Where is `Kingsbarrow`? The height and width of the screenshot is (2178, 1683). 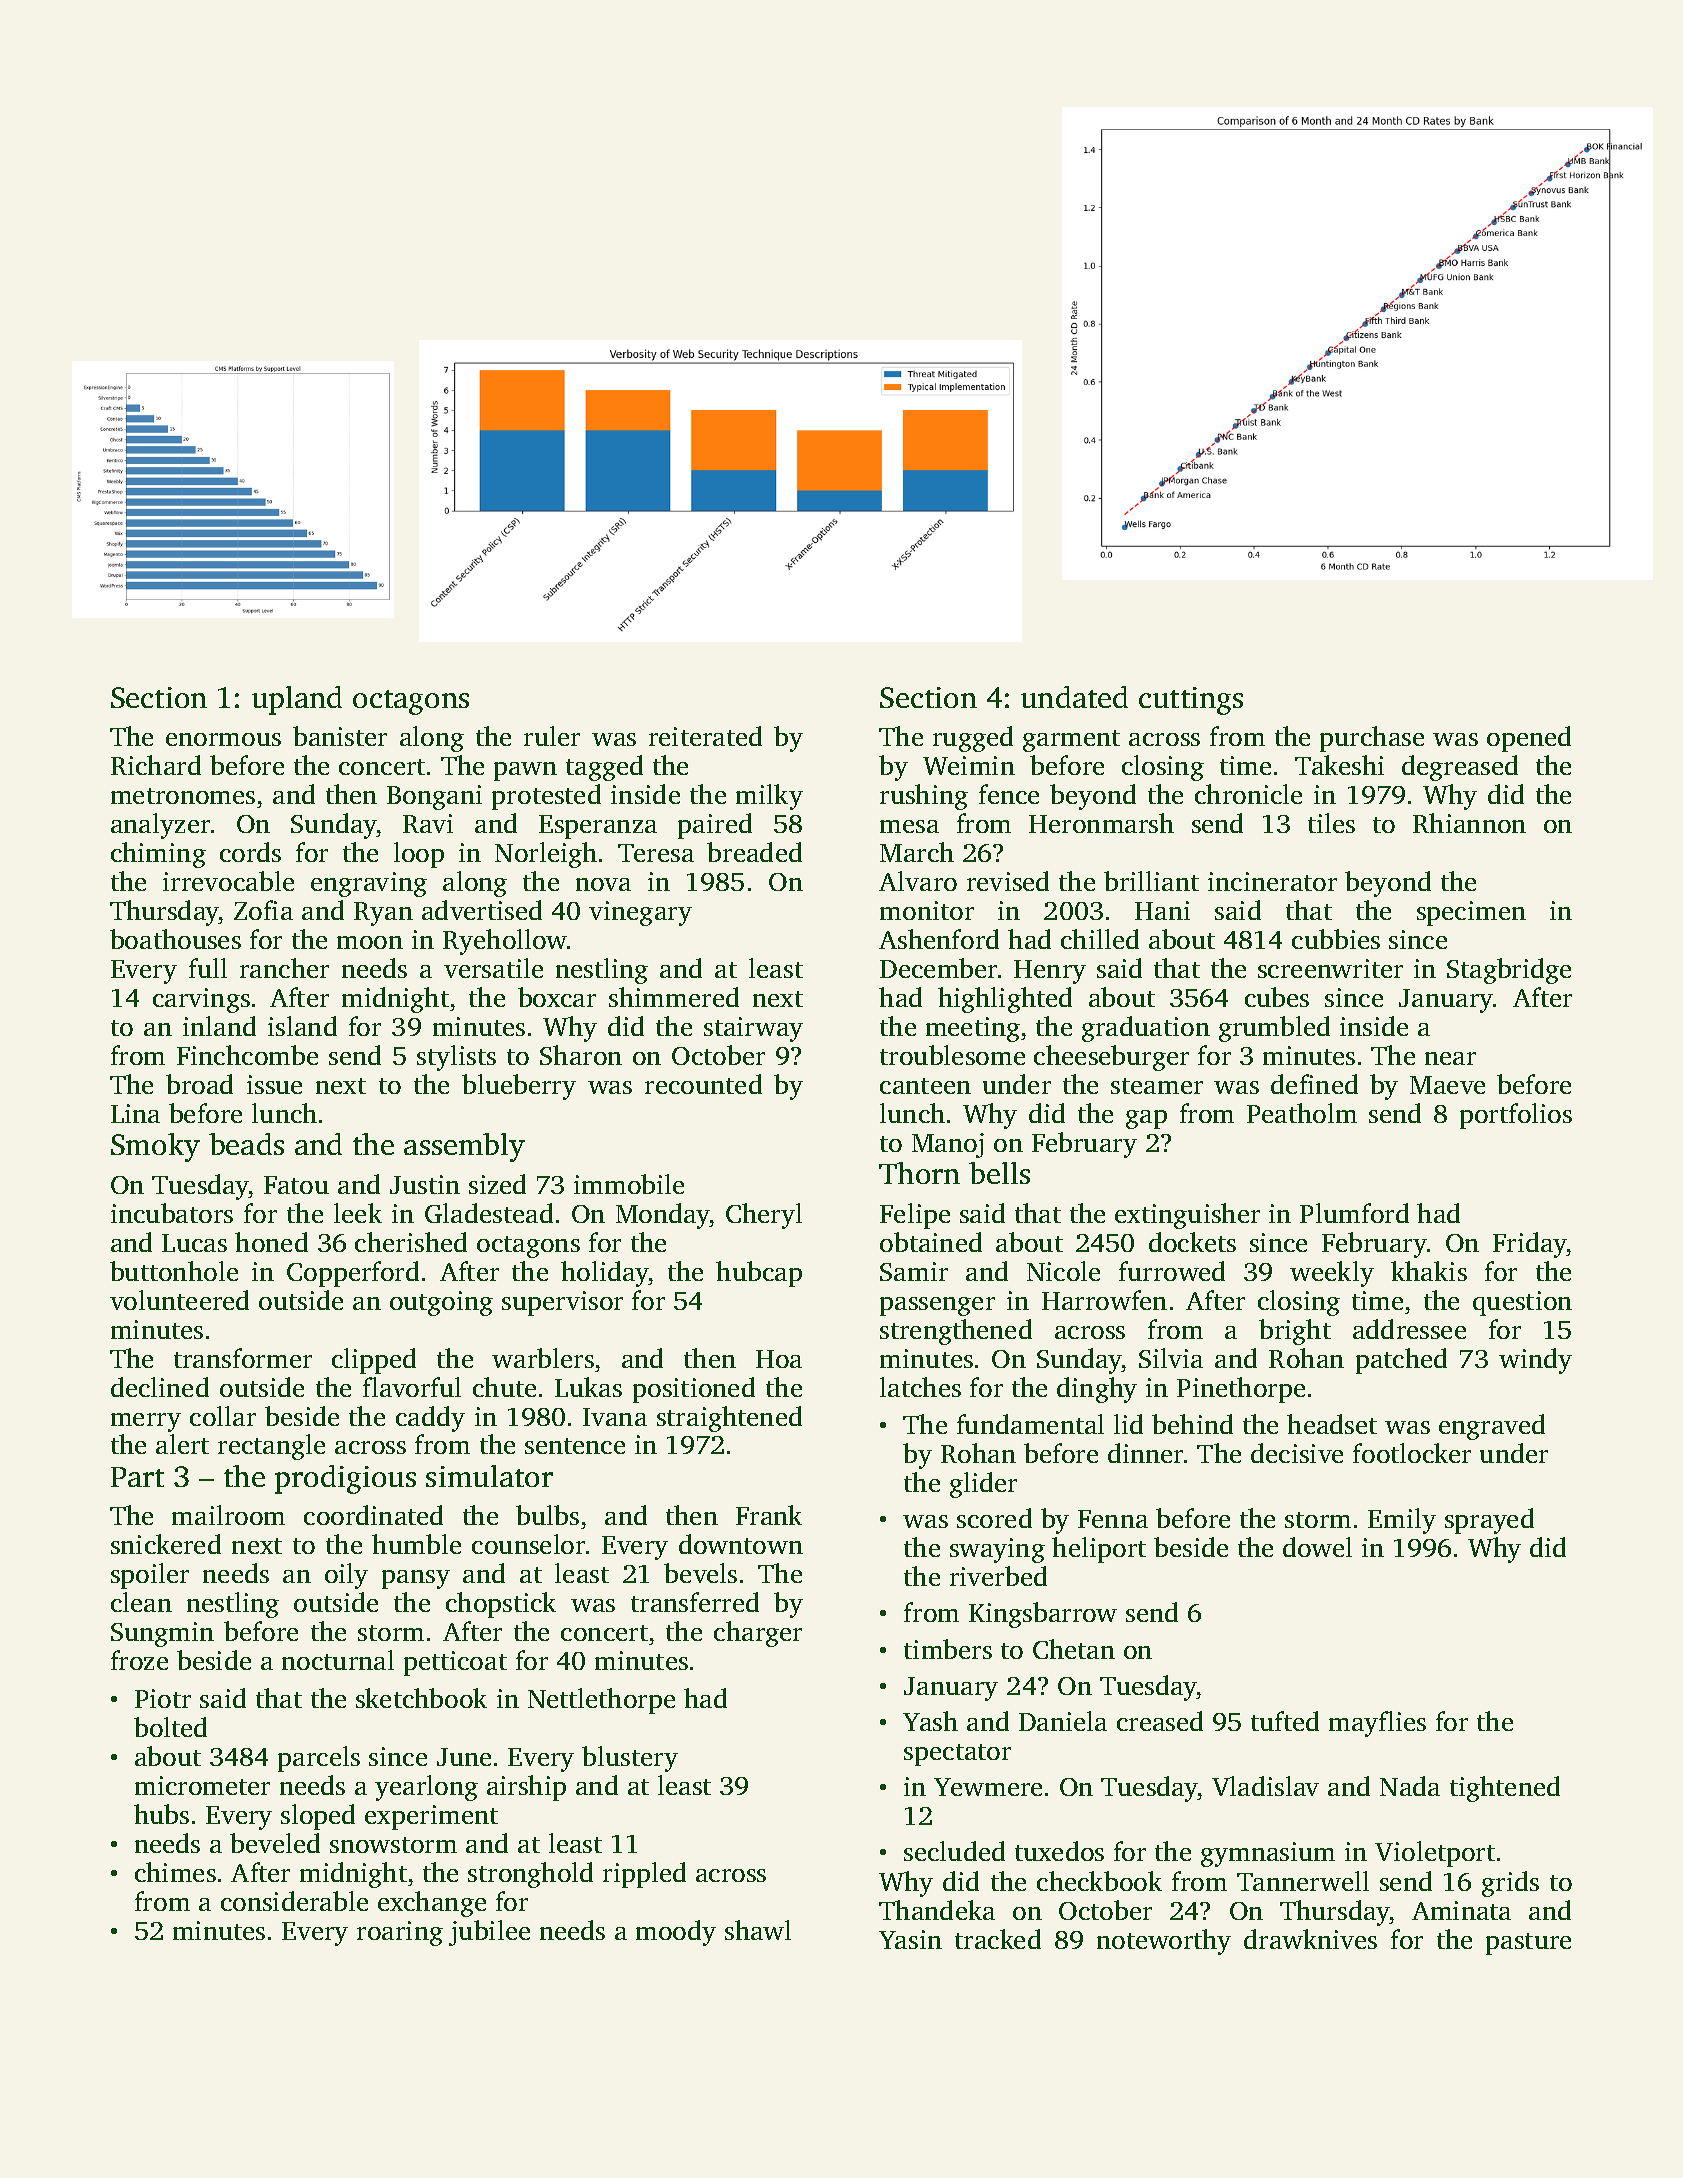 Kingsbarrow is located at coordinates (1043, 1615).
